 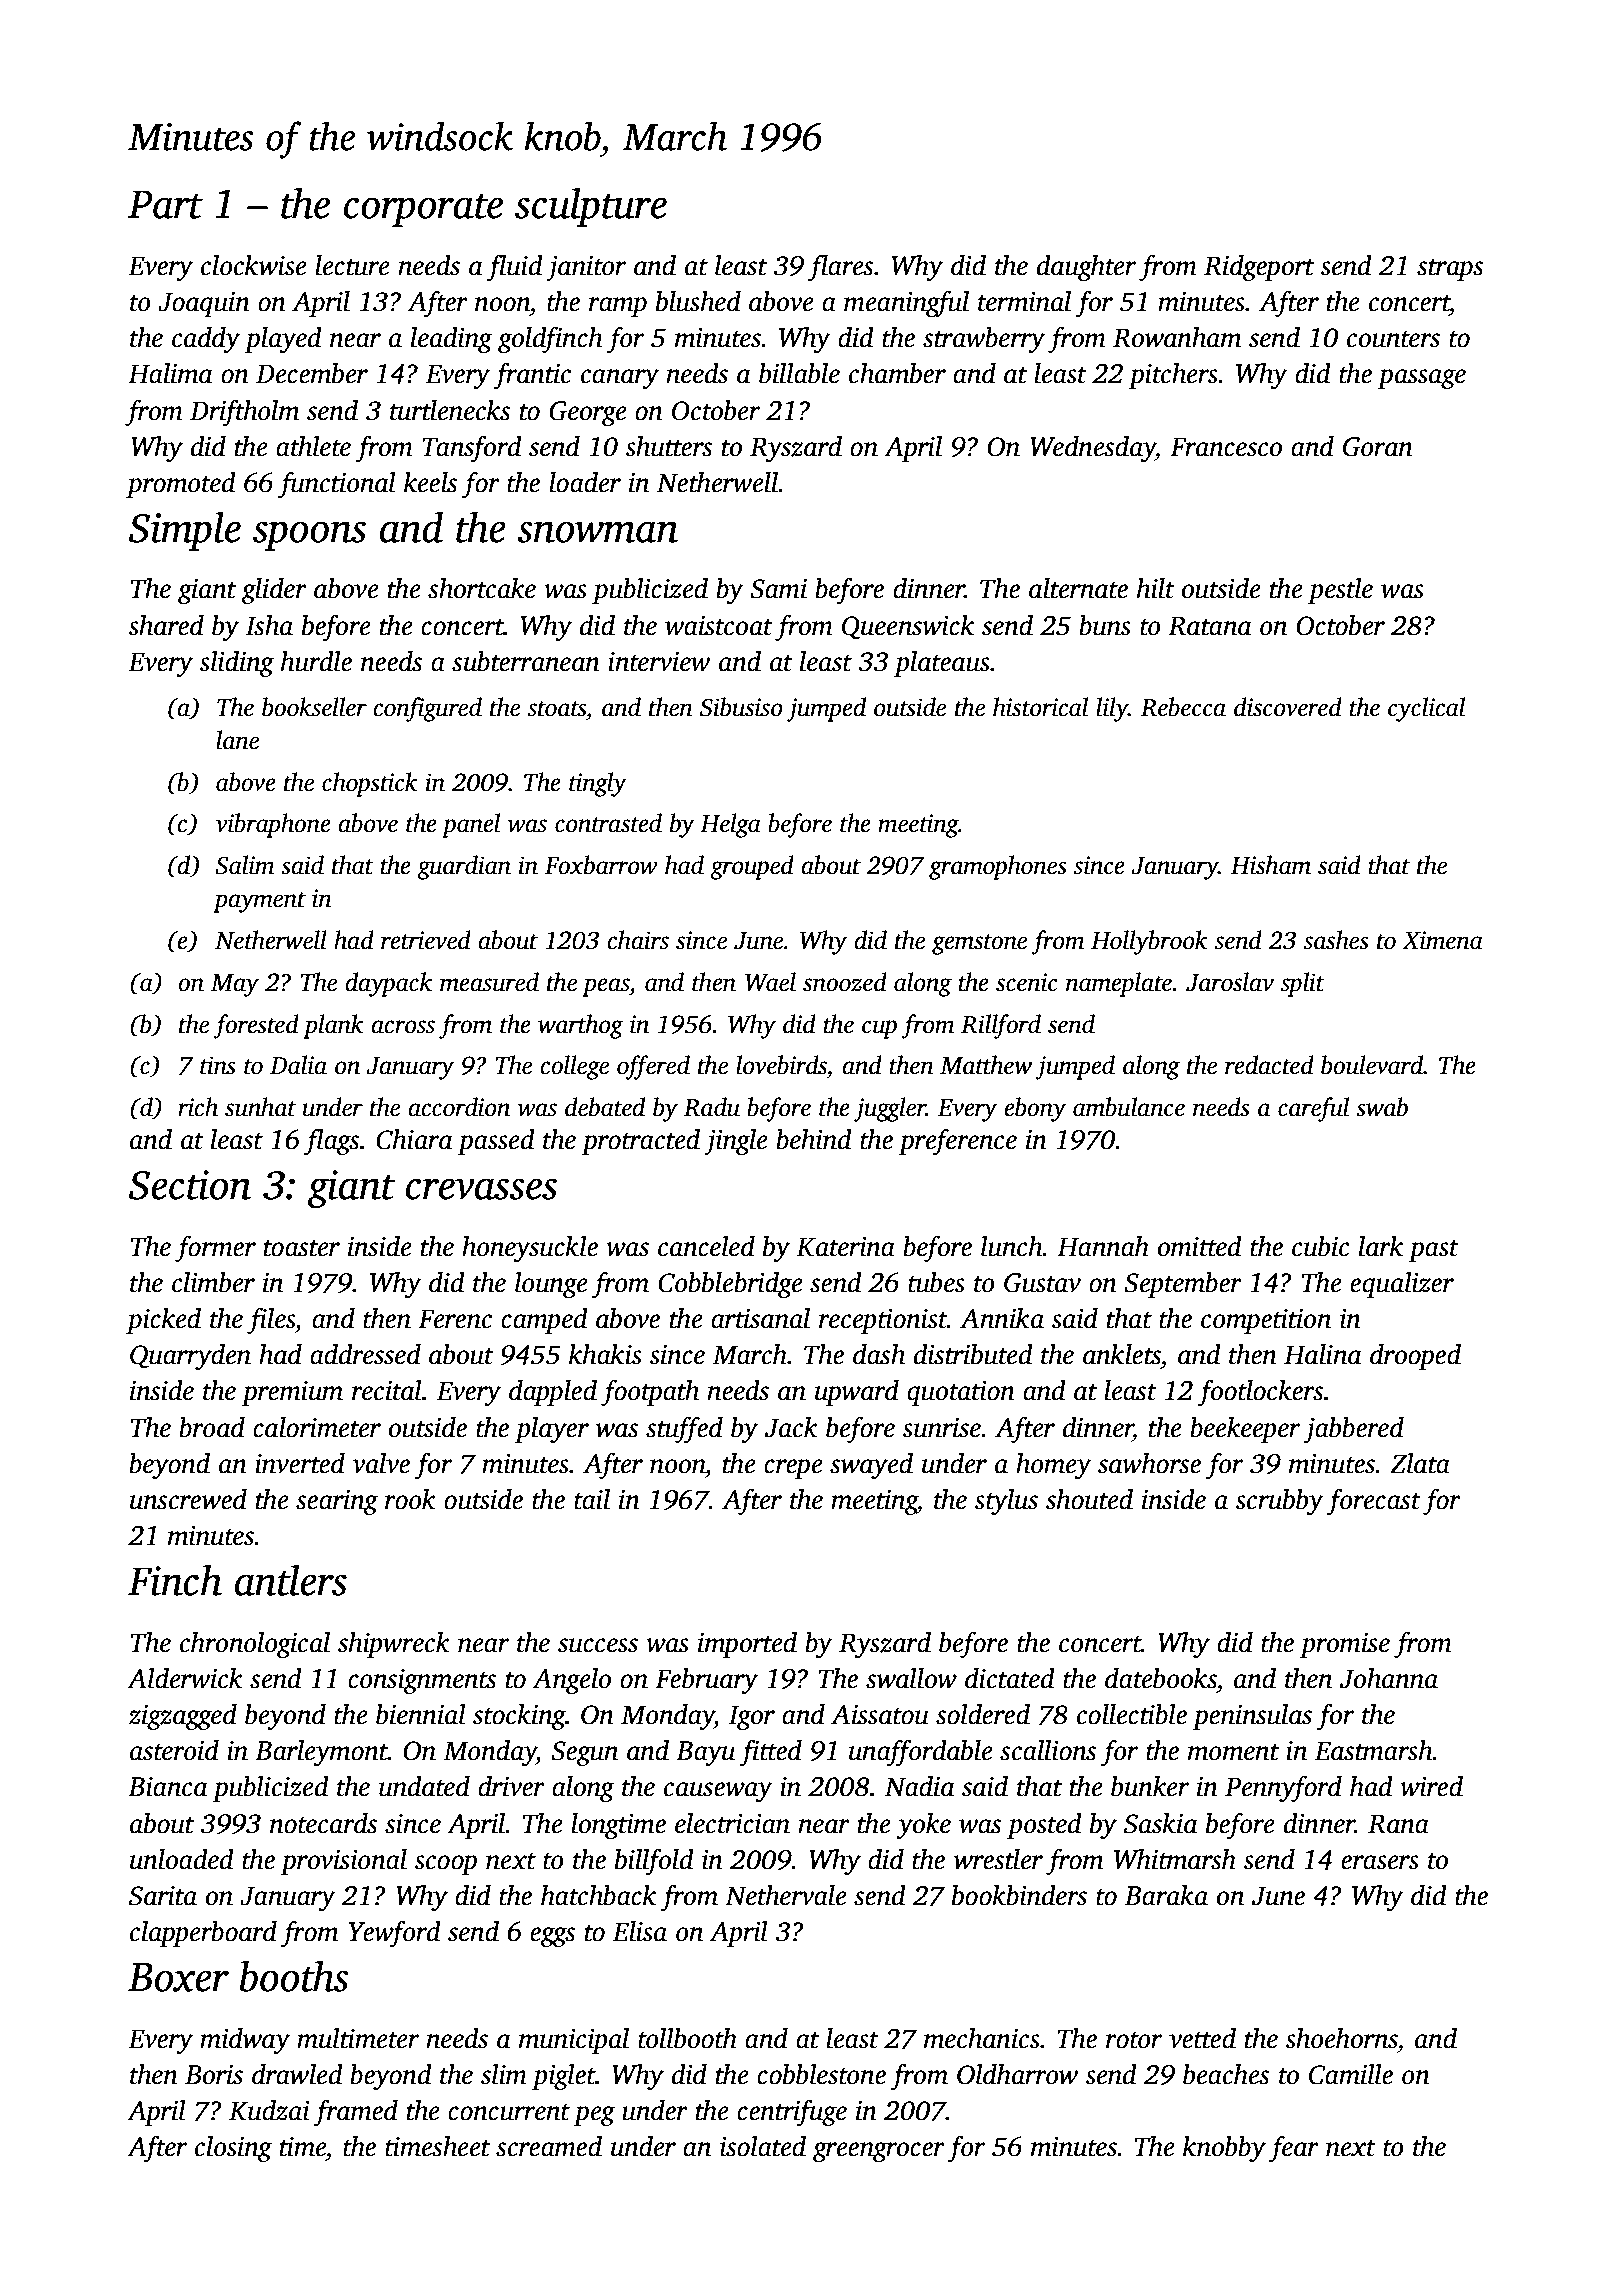 I want to click on screamed, so click(x=549, y=2146).
